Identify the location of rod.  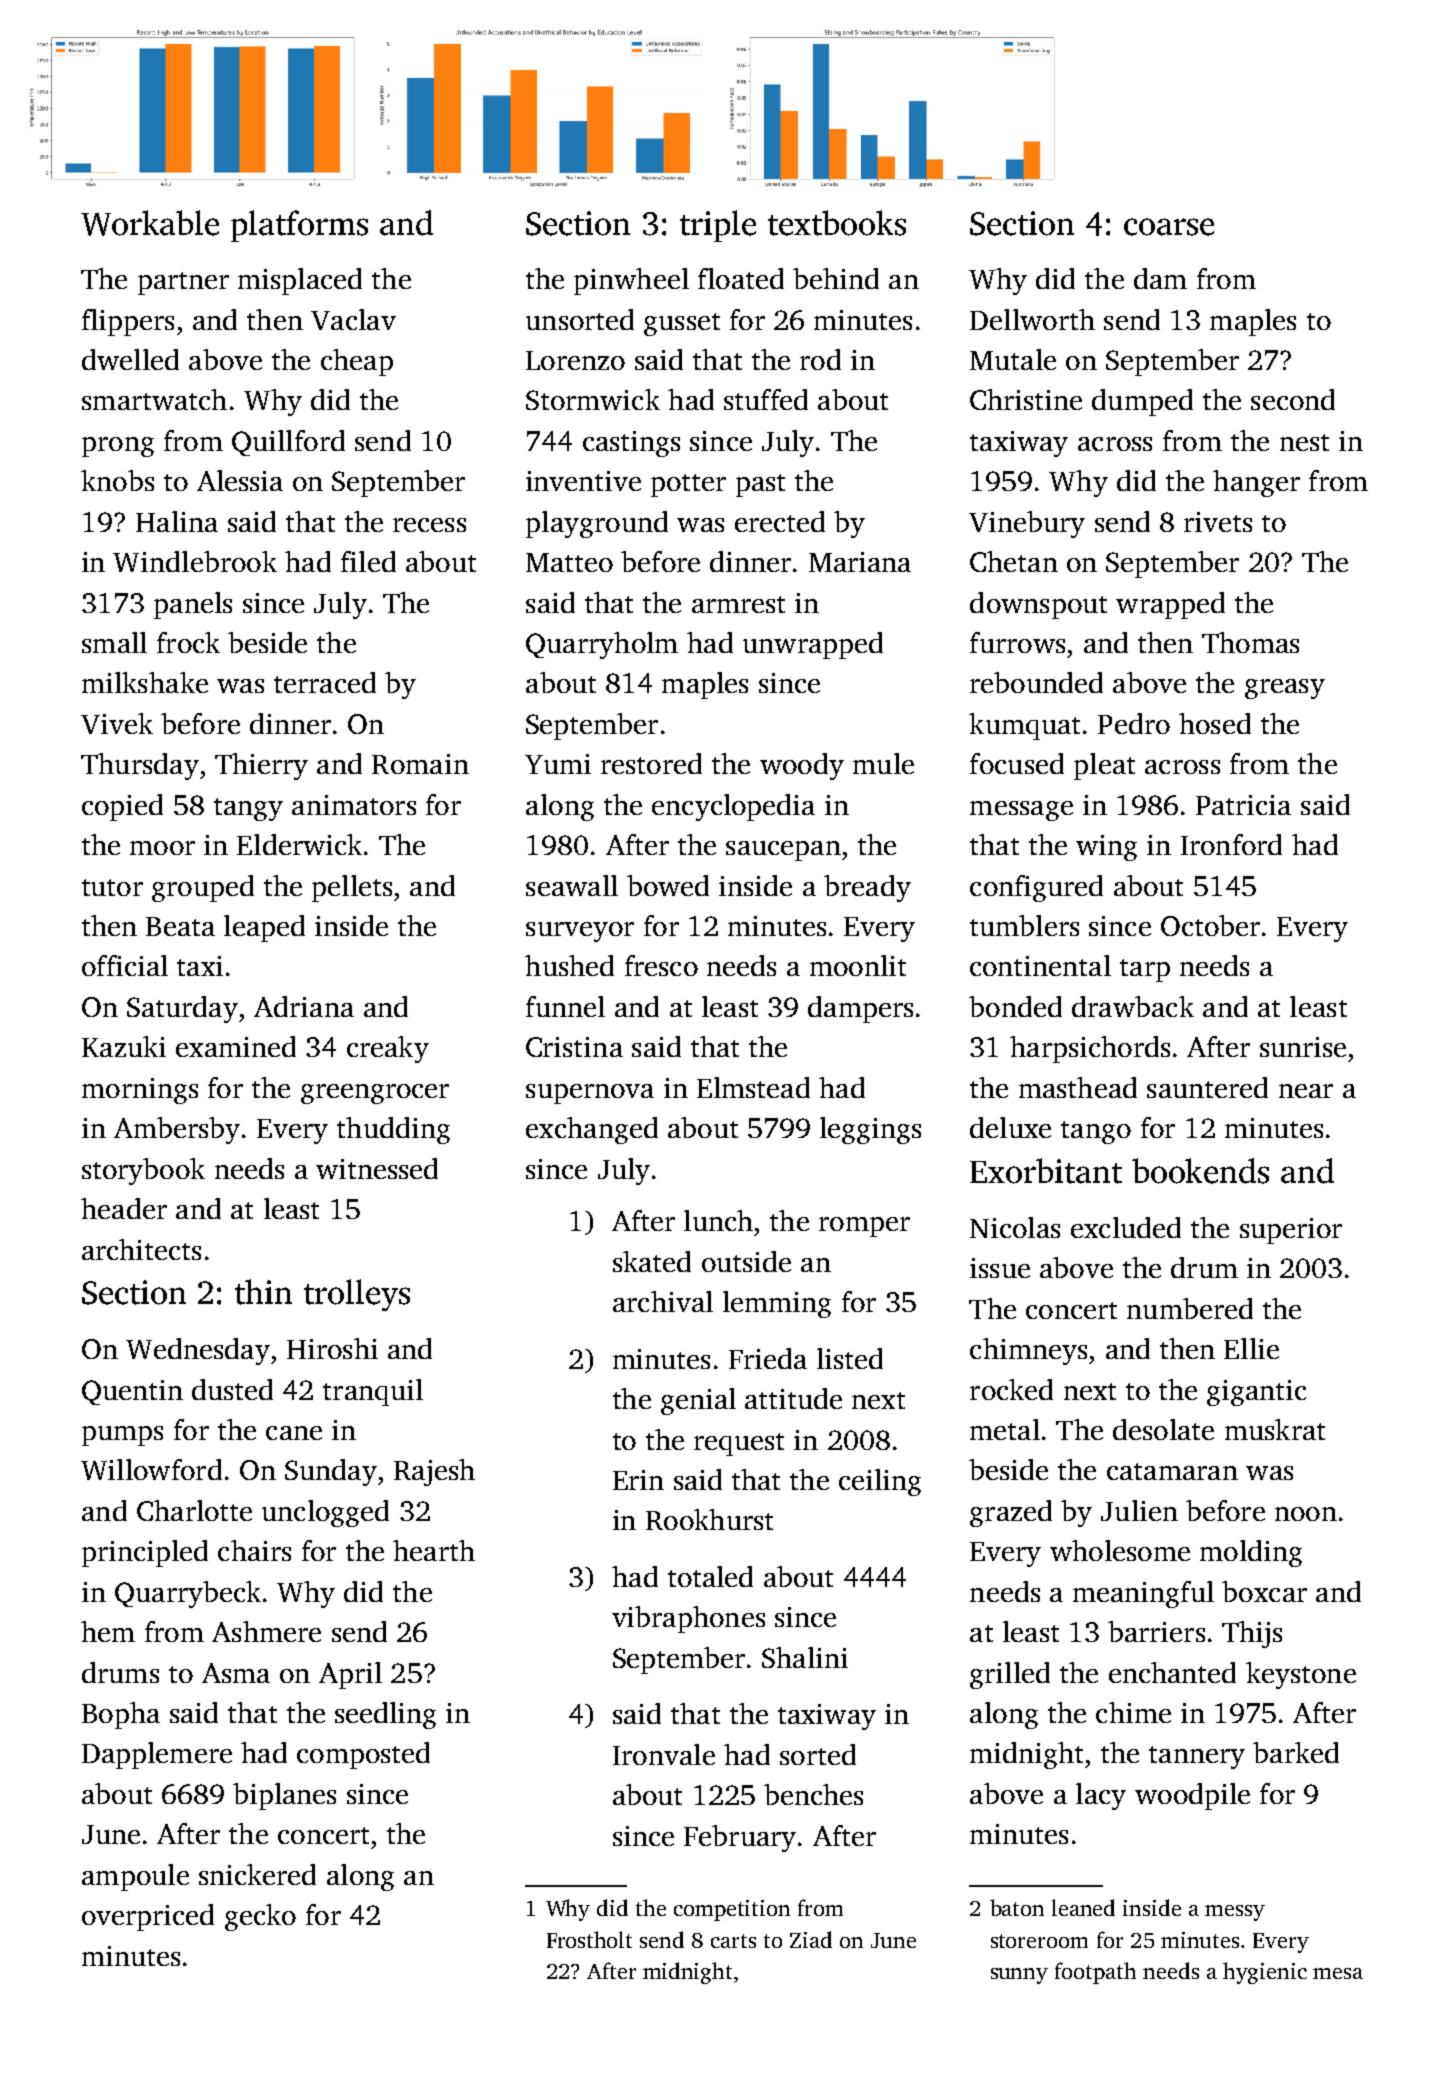
(820, 359).
